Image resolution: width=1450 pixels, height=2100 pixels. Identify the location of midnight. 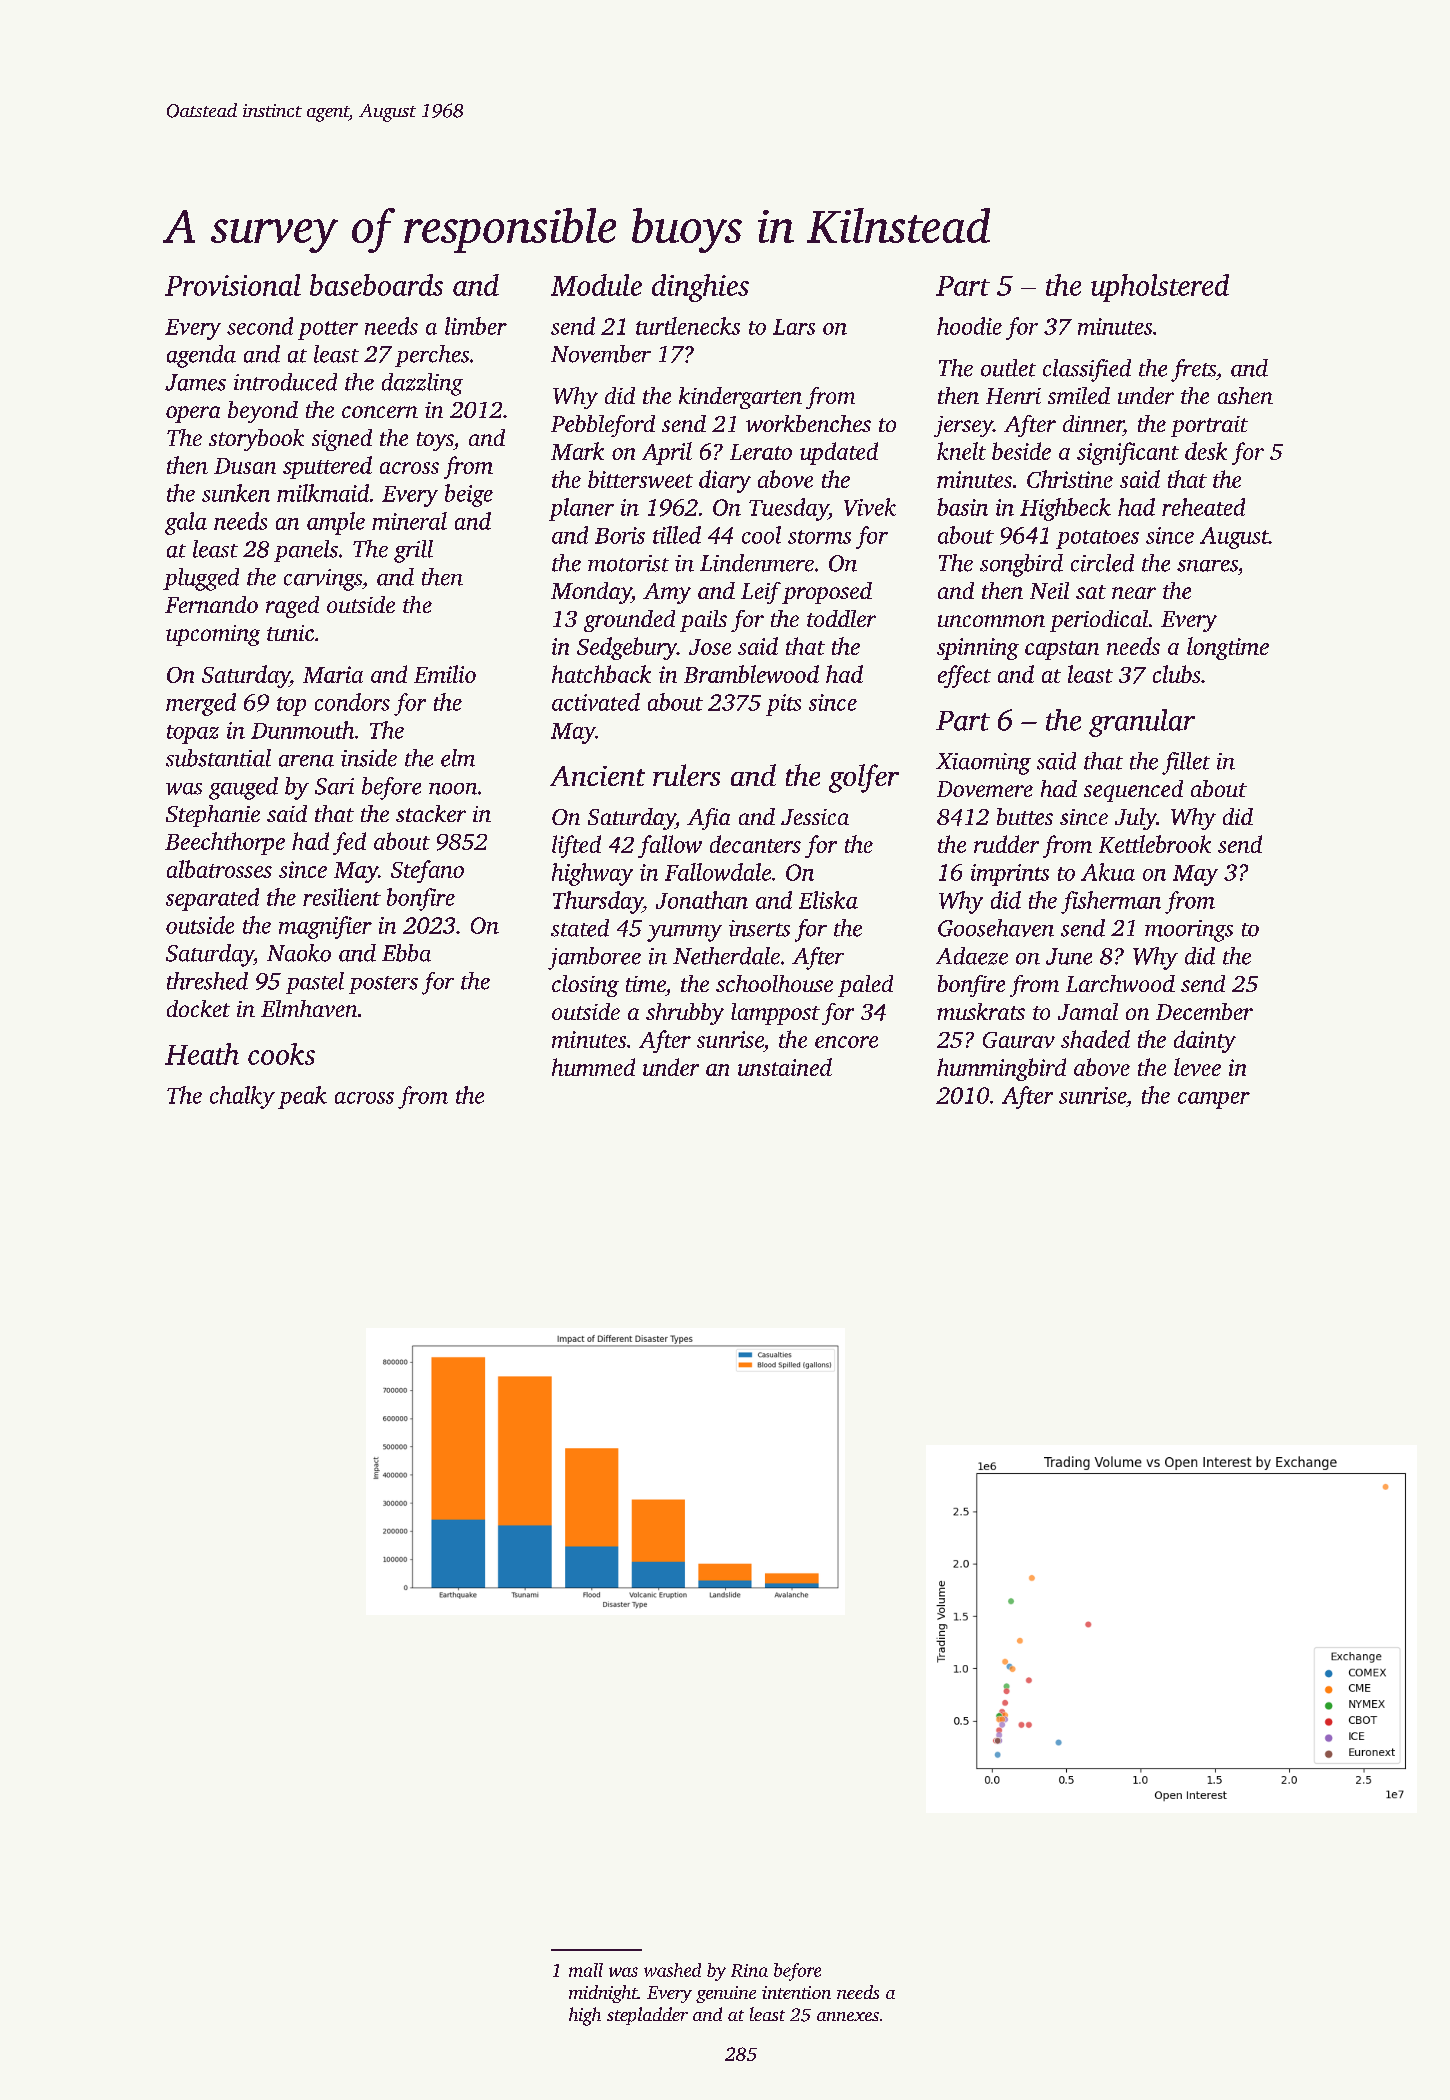
(603, 1994).
